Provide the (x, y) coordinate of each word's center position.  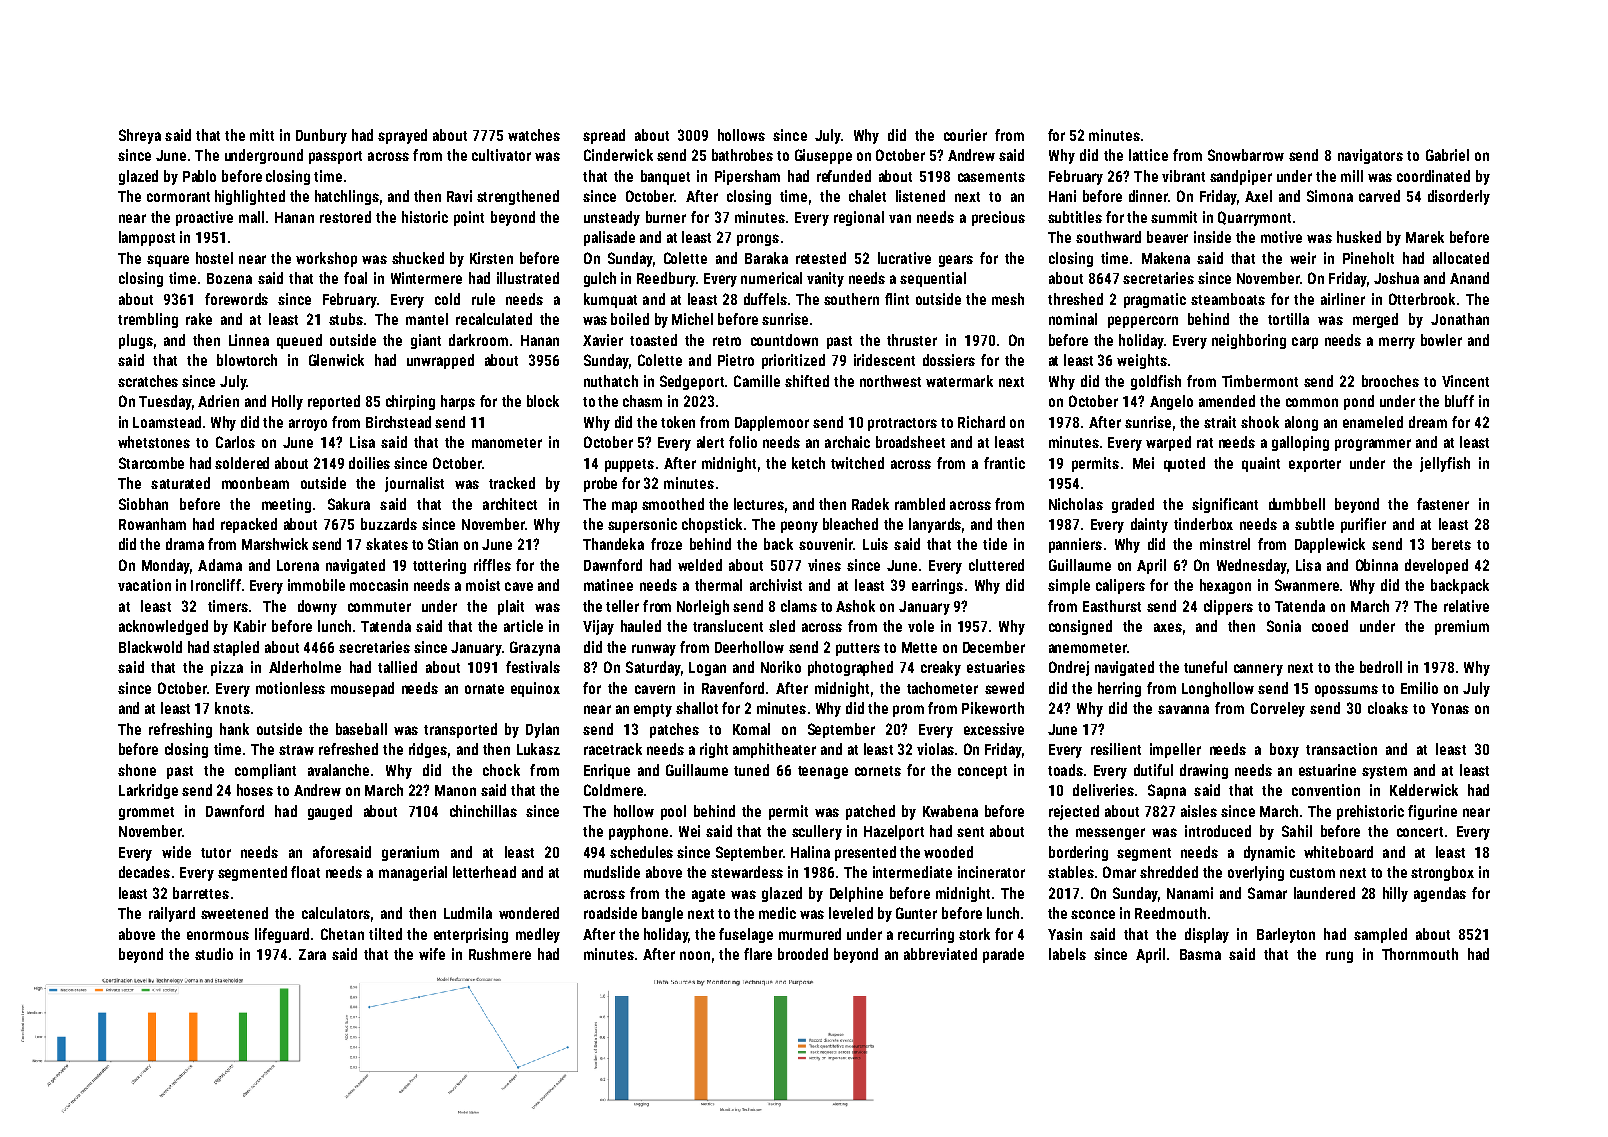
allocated (1461, 258)
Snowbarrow (1246, 155)
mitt (262, 135)
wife (432, 954)
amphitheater (774, 750)
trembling (148, 320)
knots (232, 708)
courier (965, 135)
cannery (1258, 670)
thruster (912, 340)
